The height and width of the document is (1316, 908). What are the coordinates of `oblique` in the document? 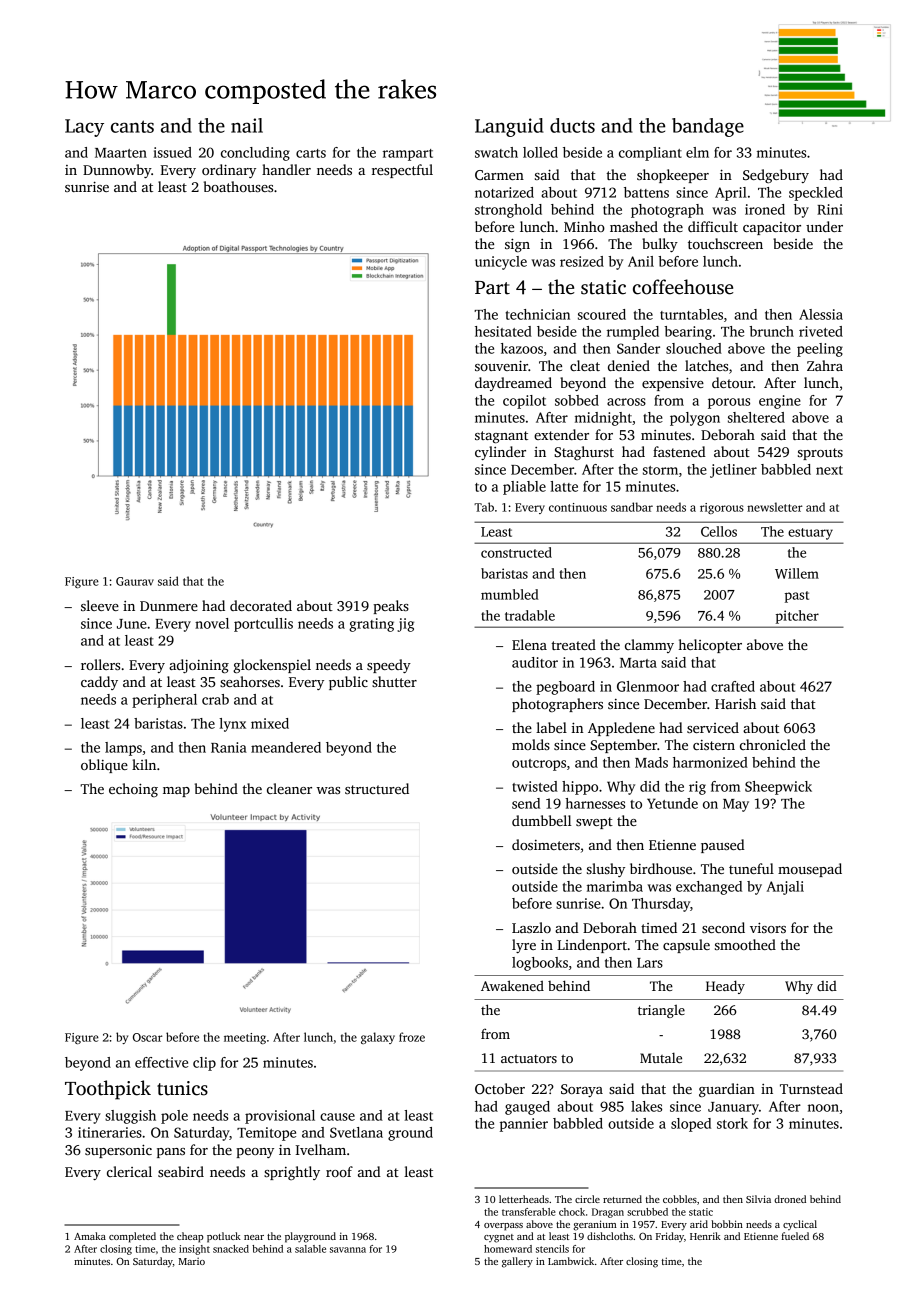 It's located at (104, 766).
